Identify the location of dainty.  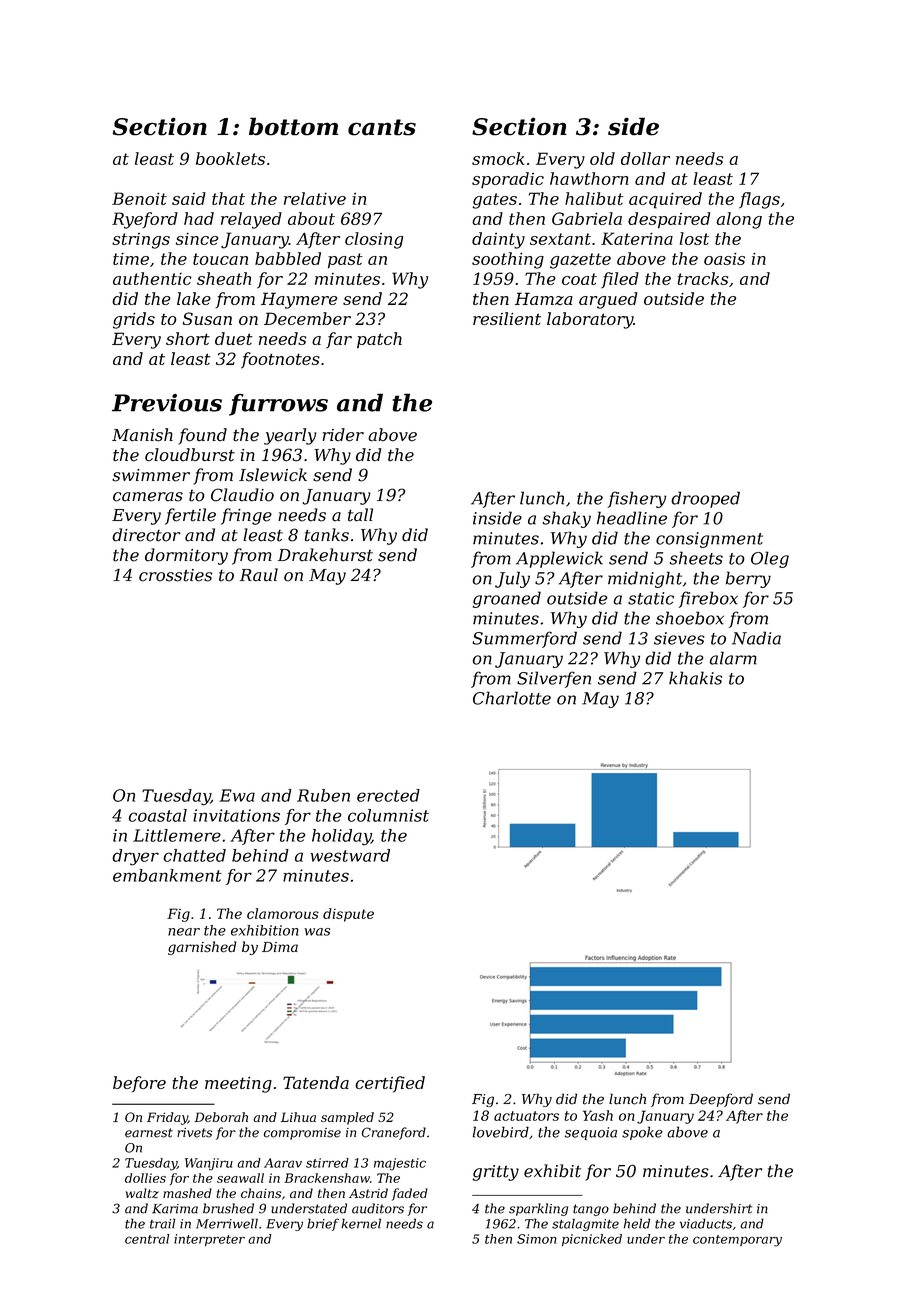
(498, 240).
